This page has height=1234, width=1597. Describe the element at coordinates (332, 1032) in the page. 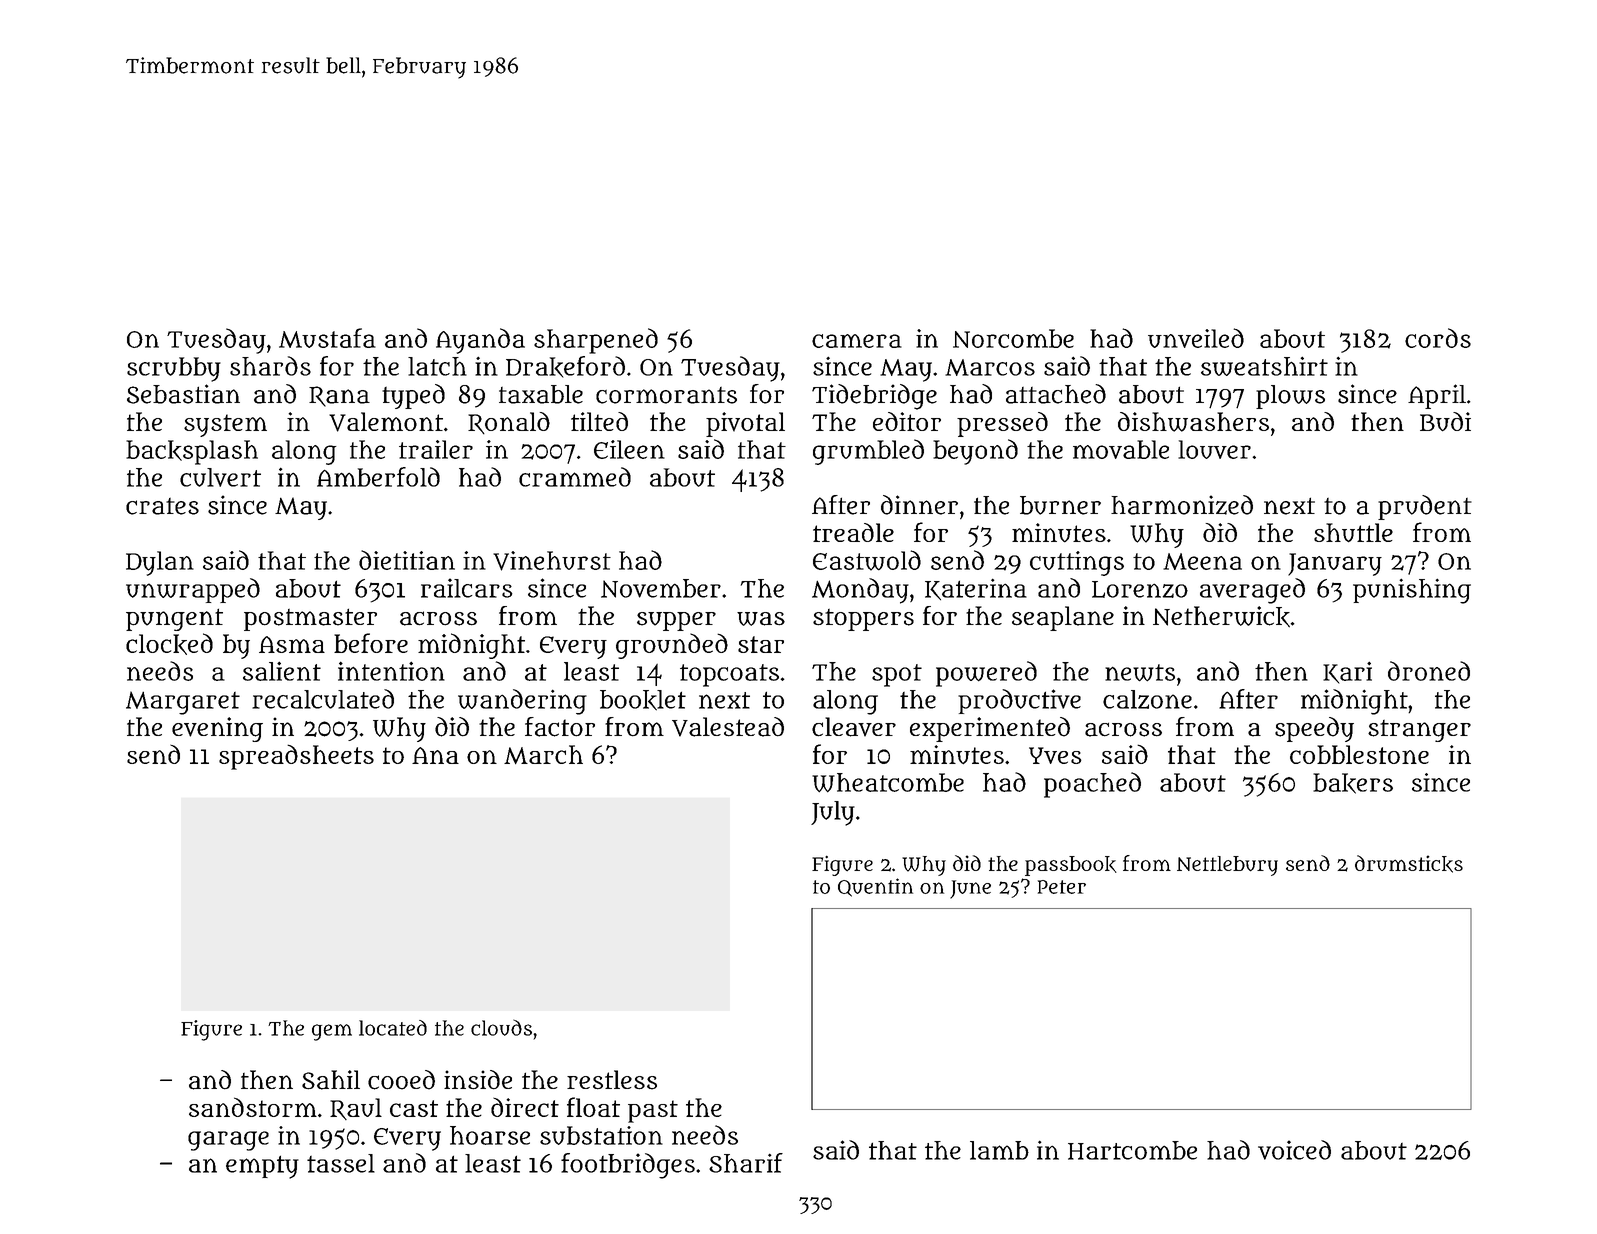

I see `gem` at that location.
